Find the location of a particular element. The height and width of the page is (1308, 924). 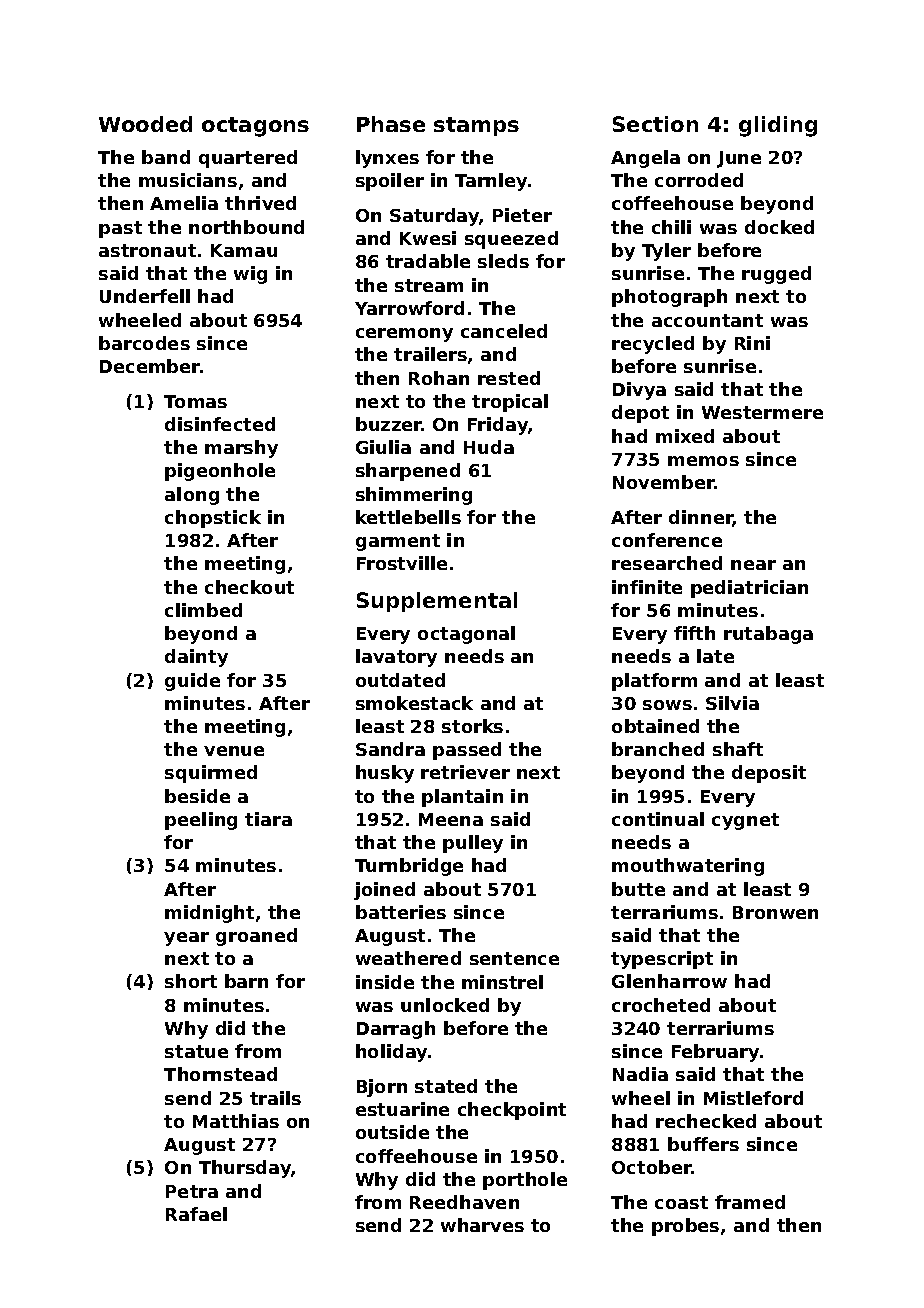

pigeonhole is located at coordinates (220, 472).
